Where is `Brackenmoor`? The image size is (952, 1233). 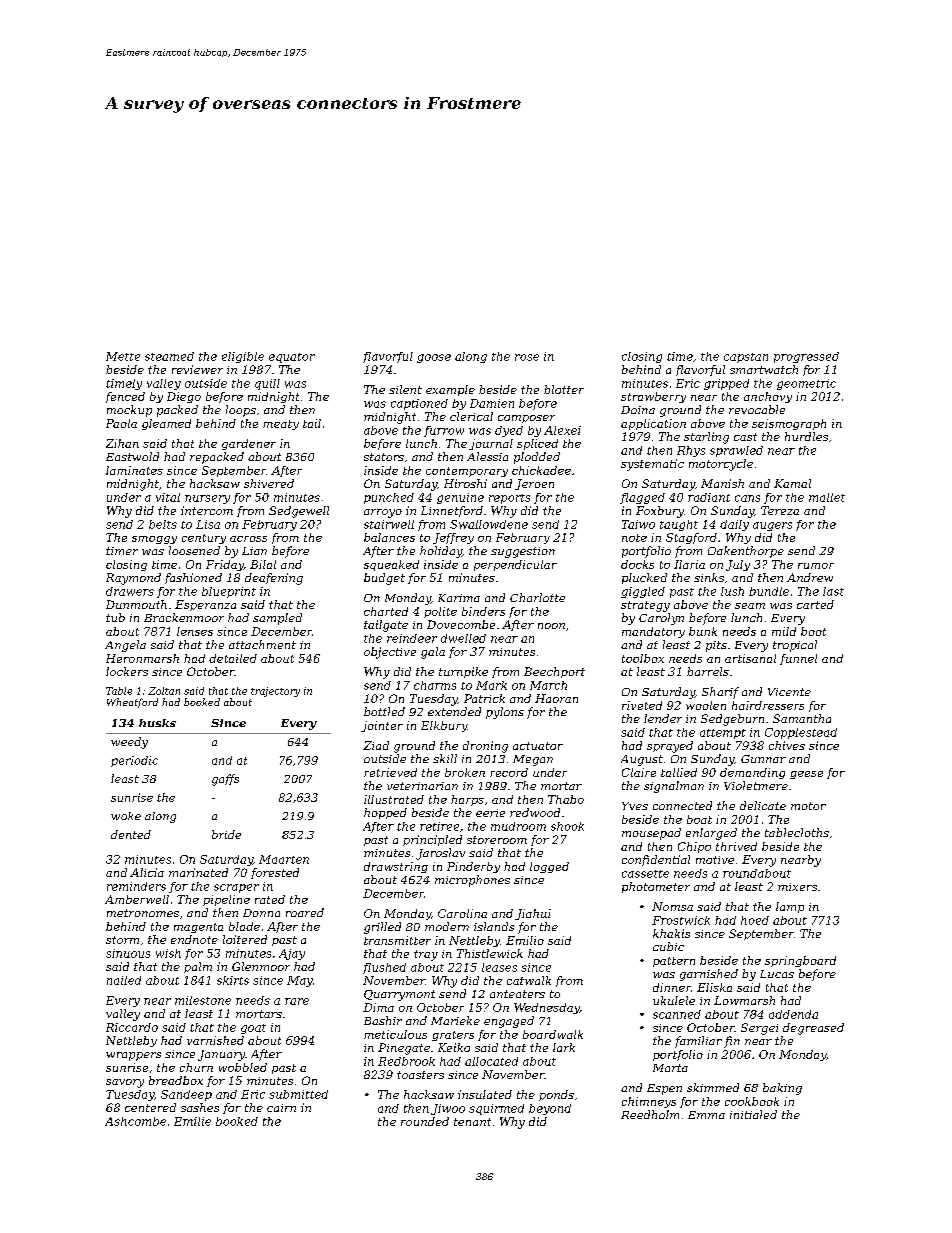 Brackenmoor is located at coordinates (184, 617).
